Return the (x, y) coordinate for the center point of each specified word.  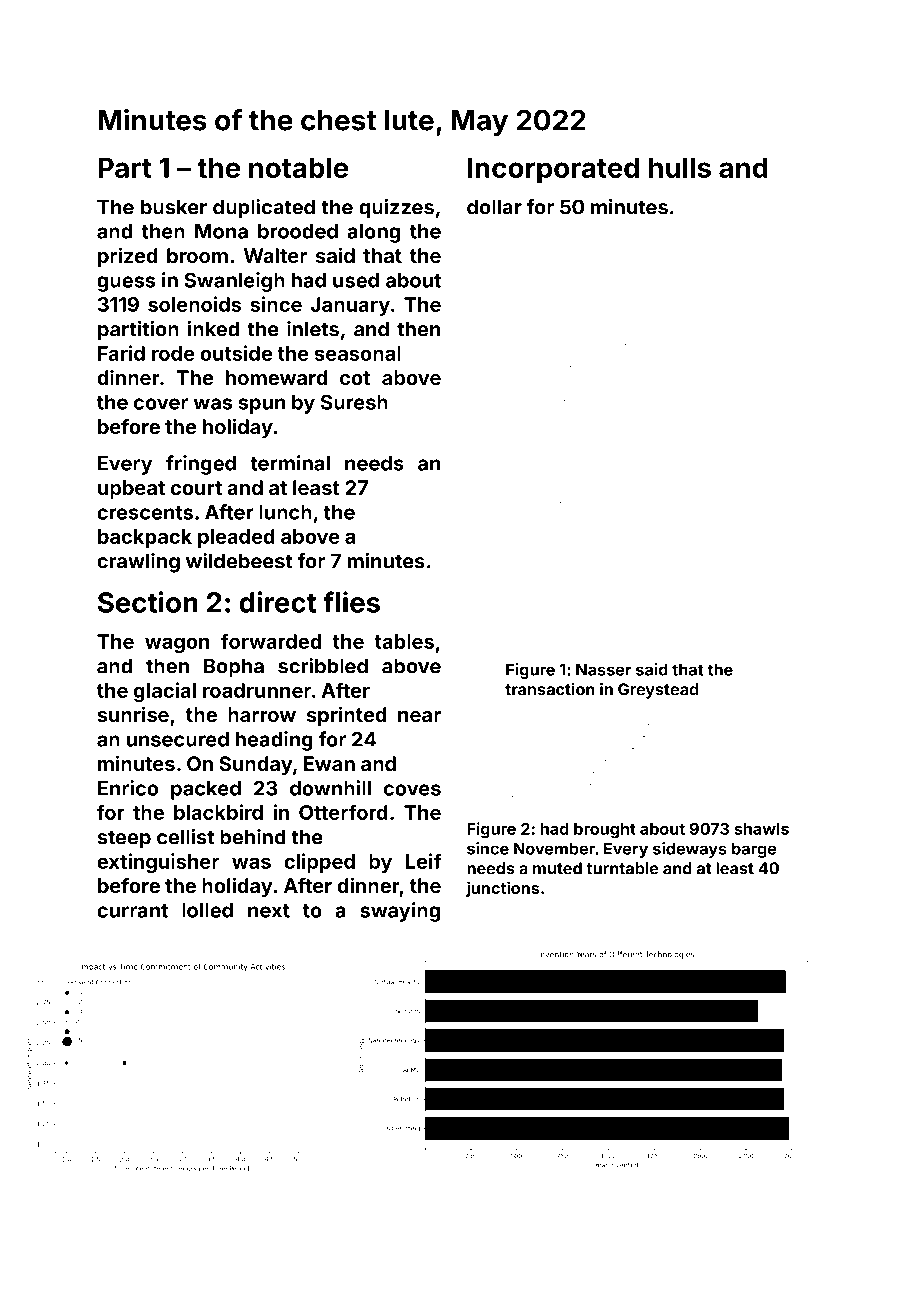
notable (298, 167)
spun (262, 406)
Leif (423, 861)
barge (754, 850)
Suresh (354, 402)
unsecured (177, 739)
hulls (680, 167)
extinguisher (158, 863)
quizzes (396, 209)
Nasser (604, 669)
